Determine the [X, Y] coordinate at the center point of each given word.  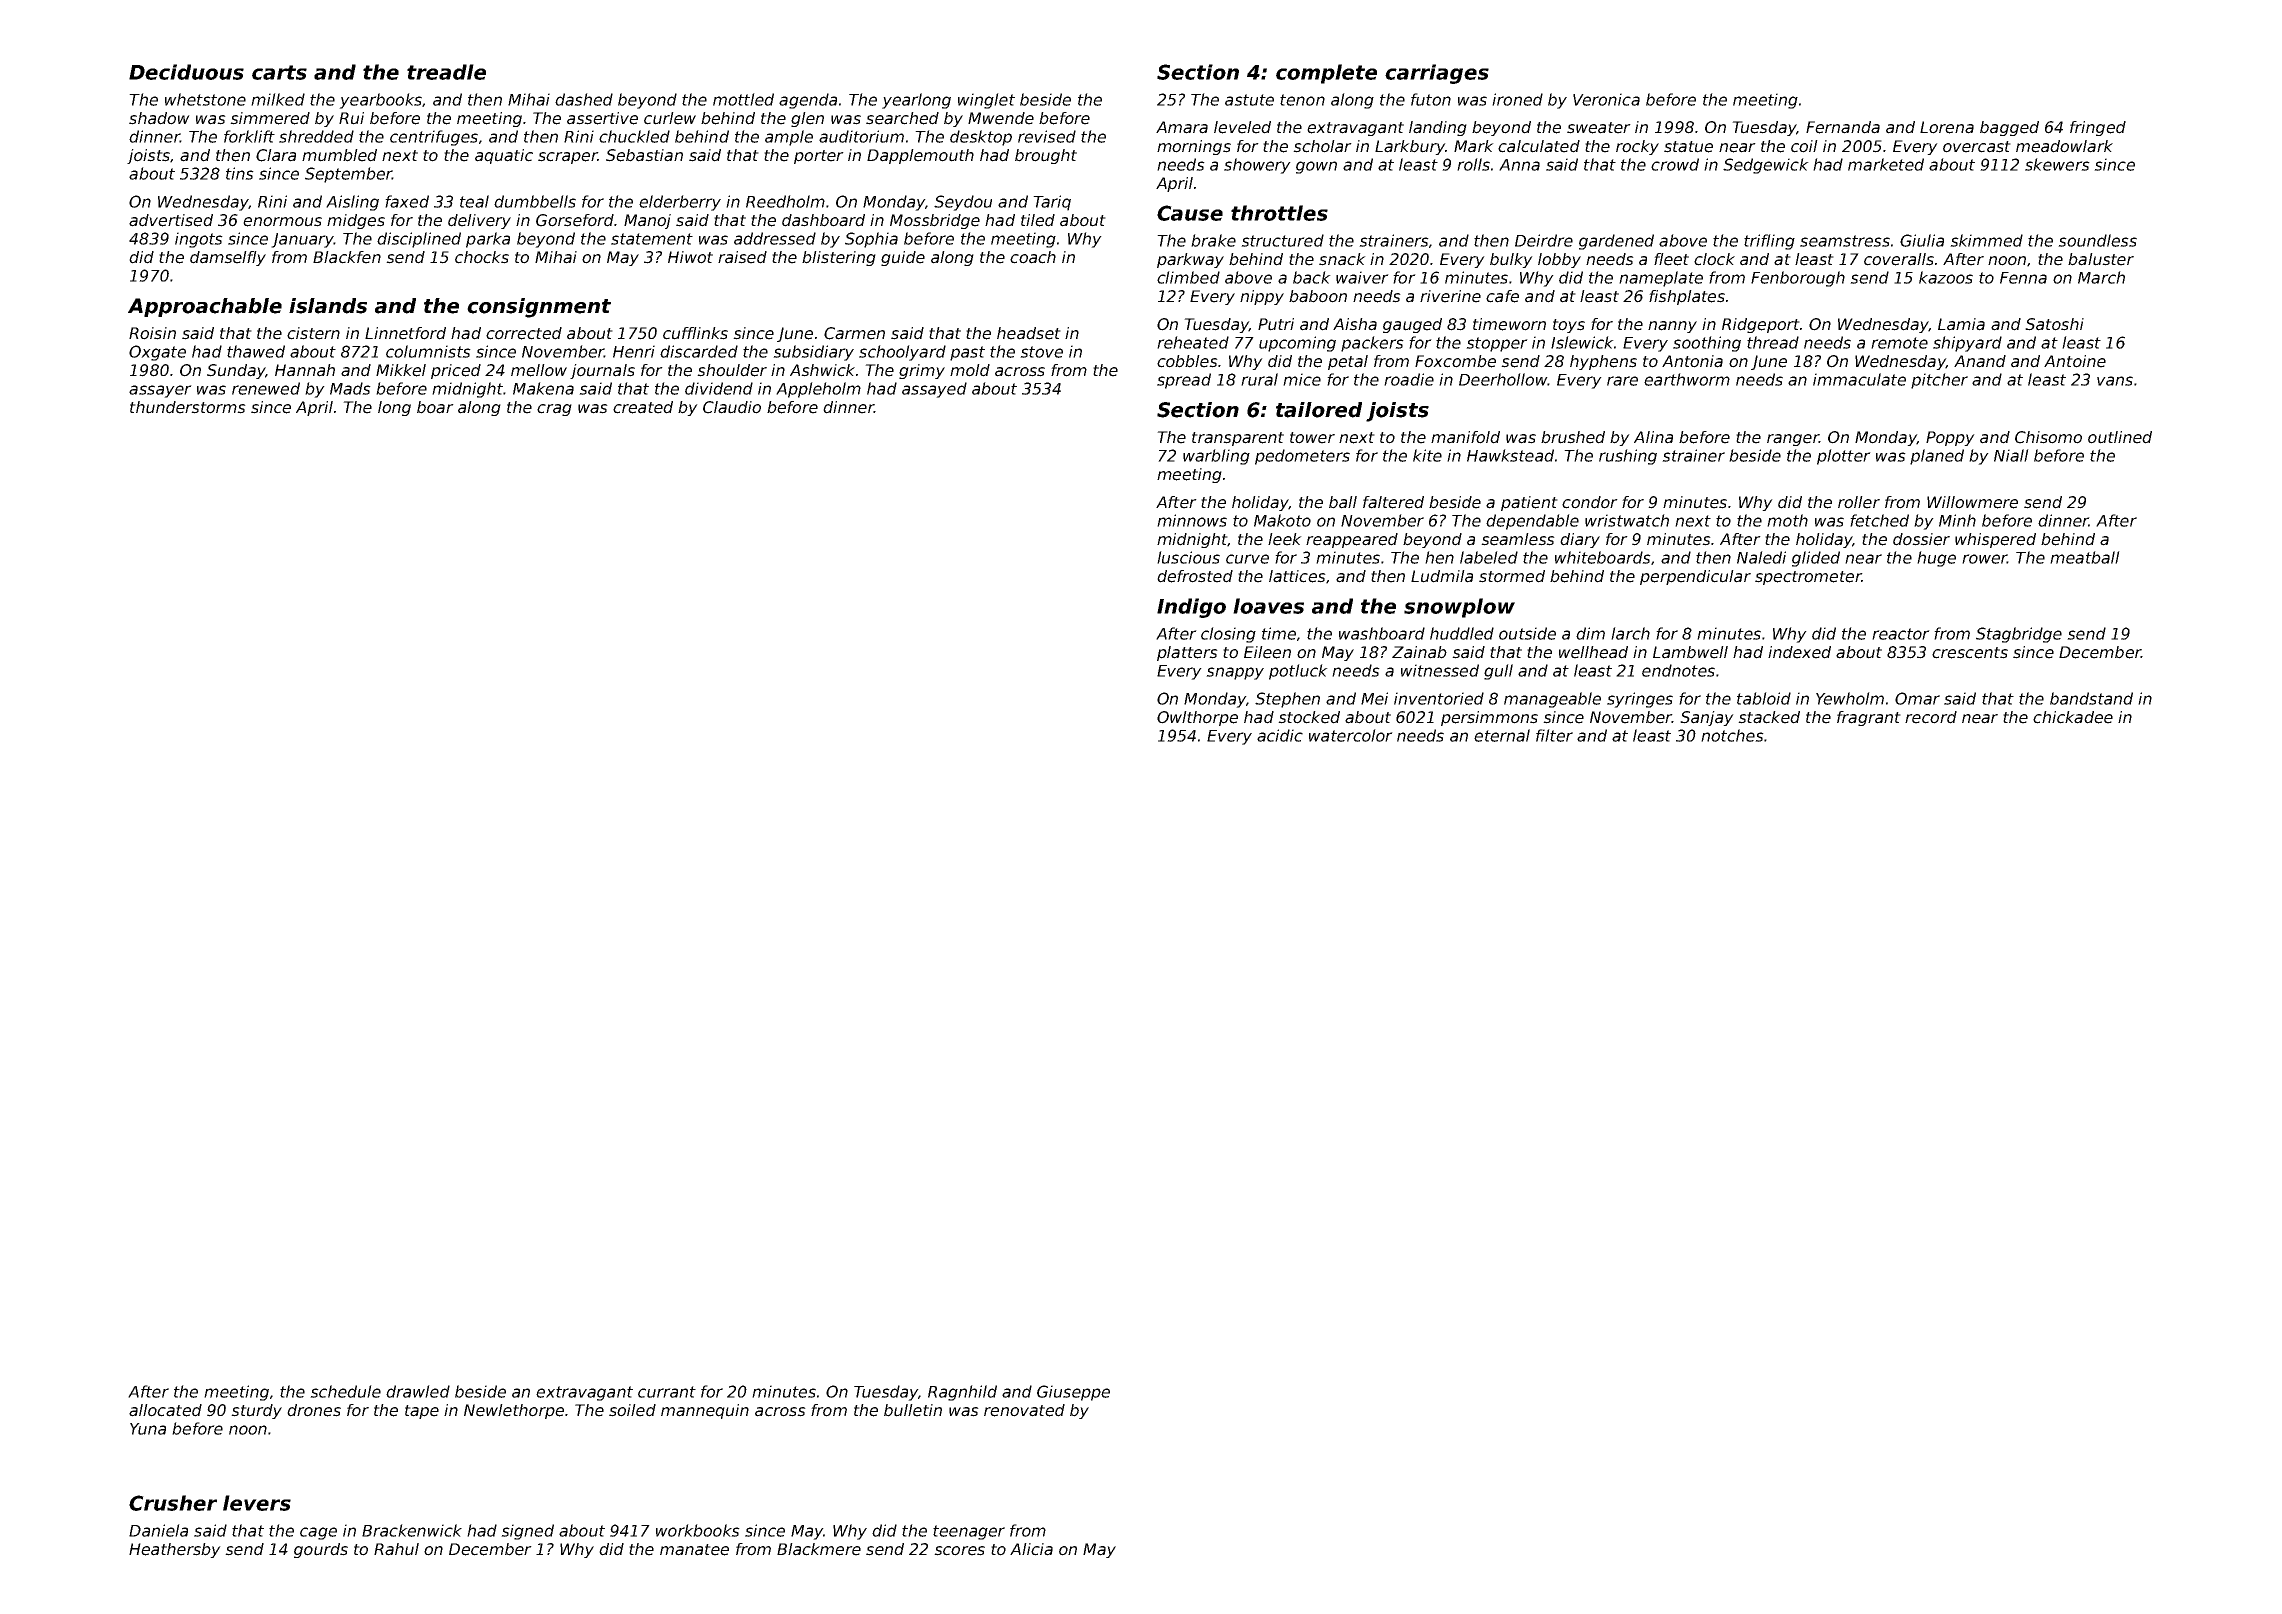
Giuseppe [1073, 1393]
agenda [808, 101]
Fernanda [1843, 127]
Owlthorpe [1197, 718]
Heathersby [175, 1550]
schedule [345, 1391]
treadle [446, 72]
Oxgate [157, 353]
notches [1732, 735]
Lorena [1947, 127]
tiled [1038, 220]
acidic [1280, 735]
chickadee [2073, 717]
